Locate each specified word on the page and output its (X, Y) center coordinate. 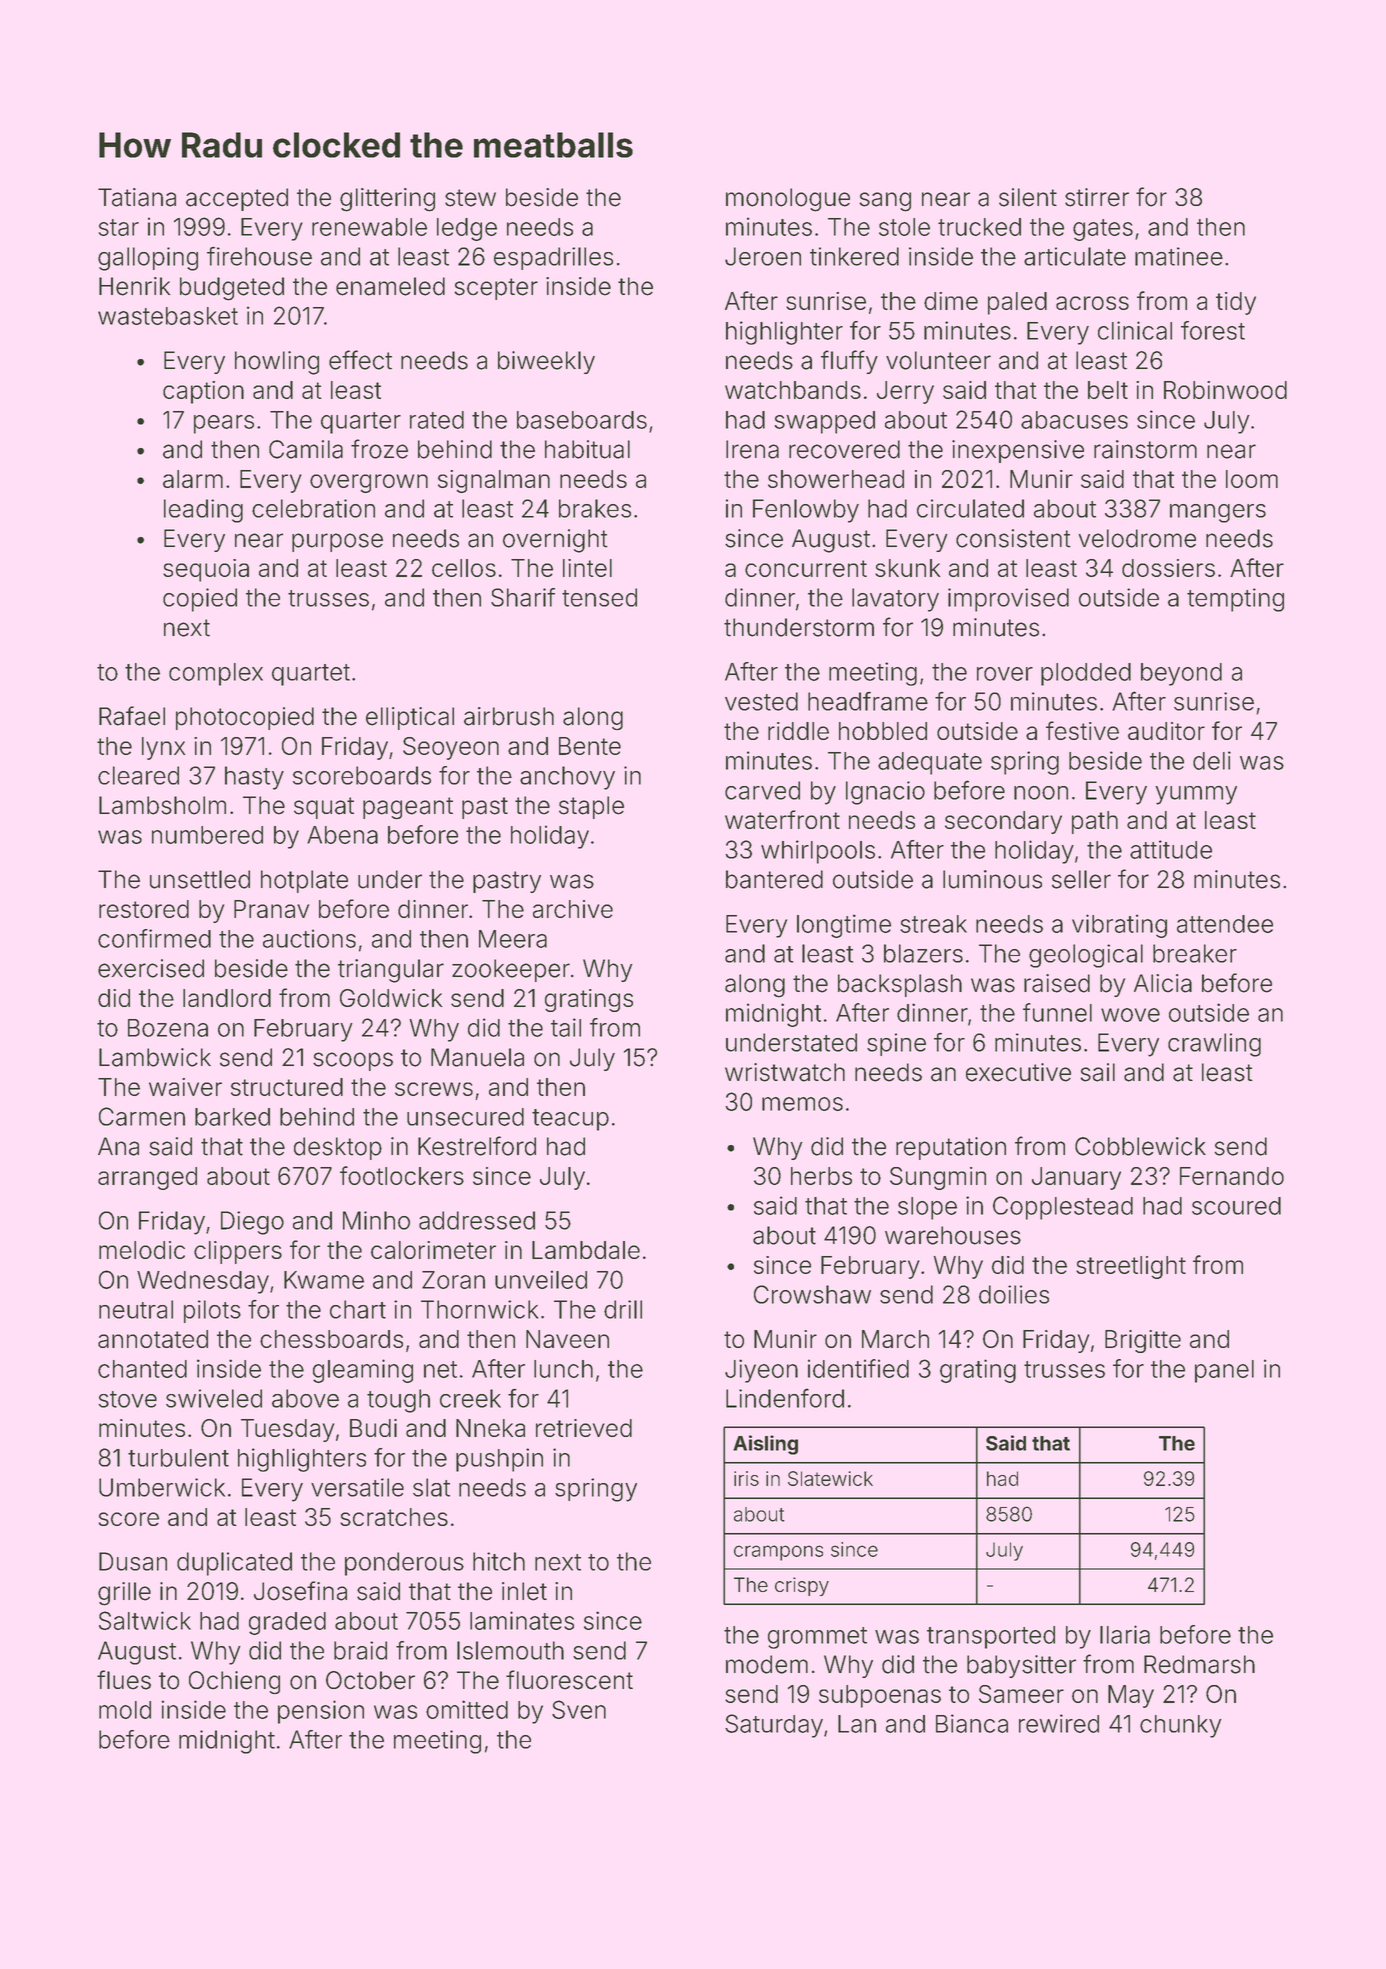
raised (1057, 983)
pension (321, 1712)
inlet (524, 1591)
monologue (788, 200)
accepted (237, 199)
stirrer (1097, 197)
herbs (821, 1176)
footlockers (402, 1175)
